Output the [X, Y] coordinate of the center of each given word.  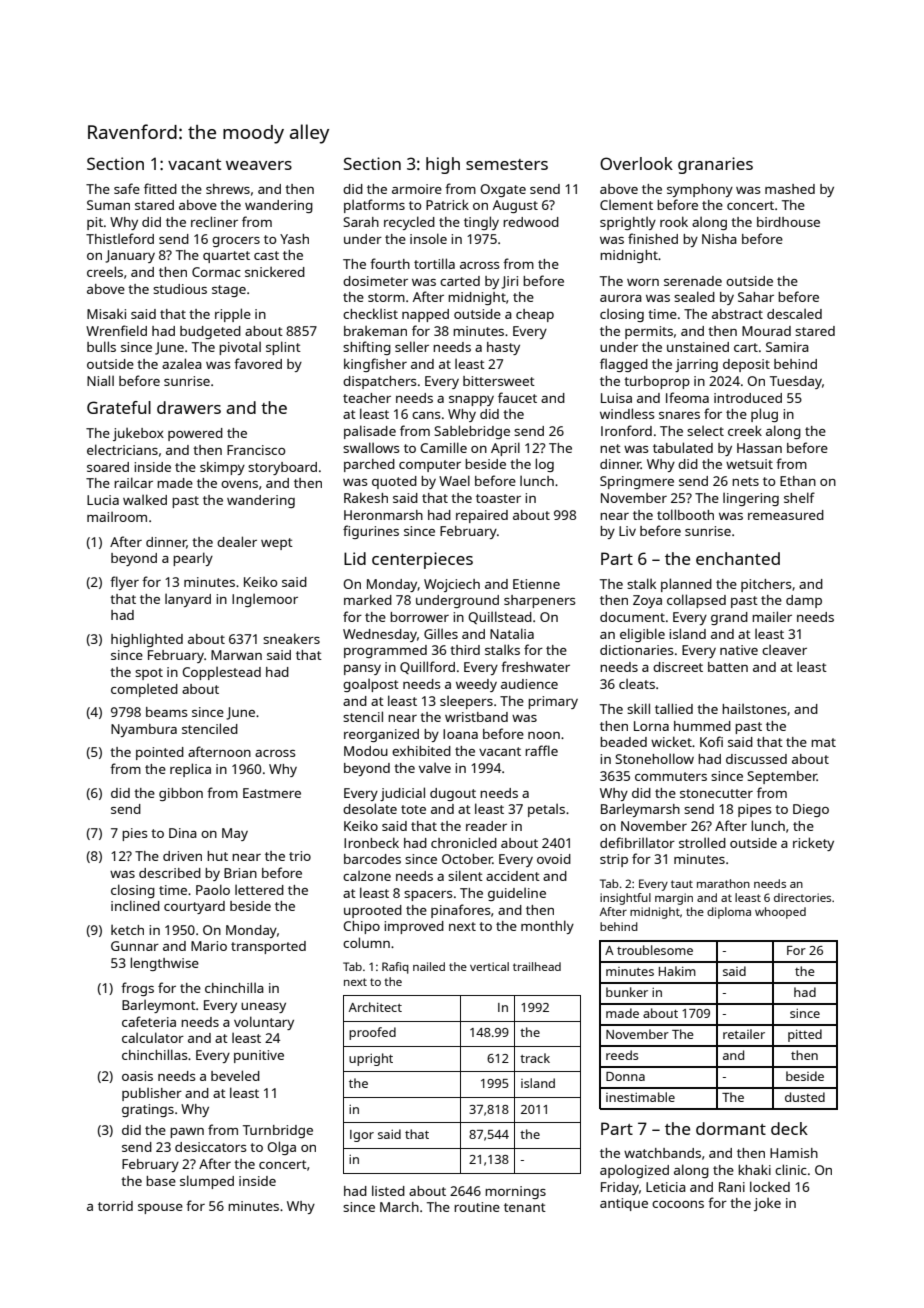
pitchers [766, 585]
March [399, 1207]
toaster [498, 498]
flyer [124, 583]
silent [465, 875]
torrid [115, 1206]
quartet [226, 257]
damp [804, 601]
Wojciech [452, 585]
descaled [794, 314]
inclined [135, 905]
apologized [634, 1171]
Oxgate [503, 190]
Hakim [677, 971]
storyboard [282, 468]
